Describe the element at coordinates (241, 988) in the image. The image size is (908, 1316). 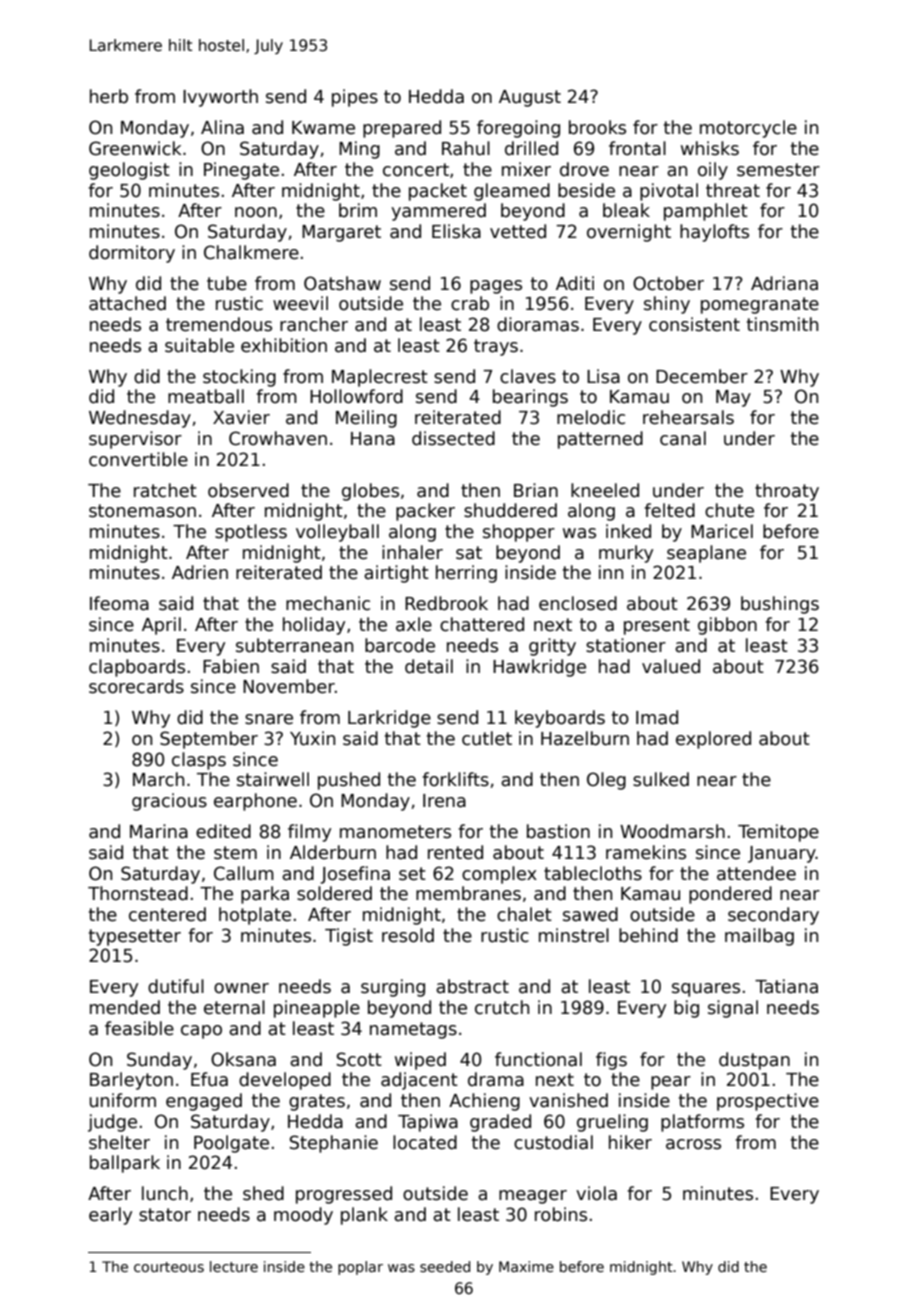
I see `owner` at that location.
